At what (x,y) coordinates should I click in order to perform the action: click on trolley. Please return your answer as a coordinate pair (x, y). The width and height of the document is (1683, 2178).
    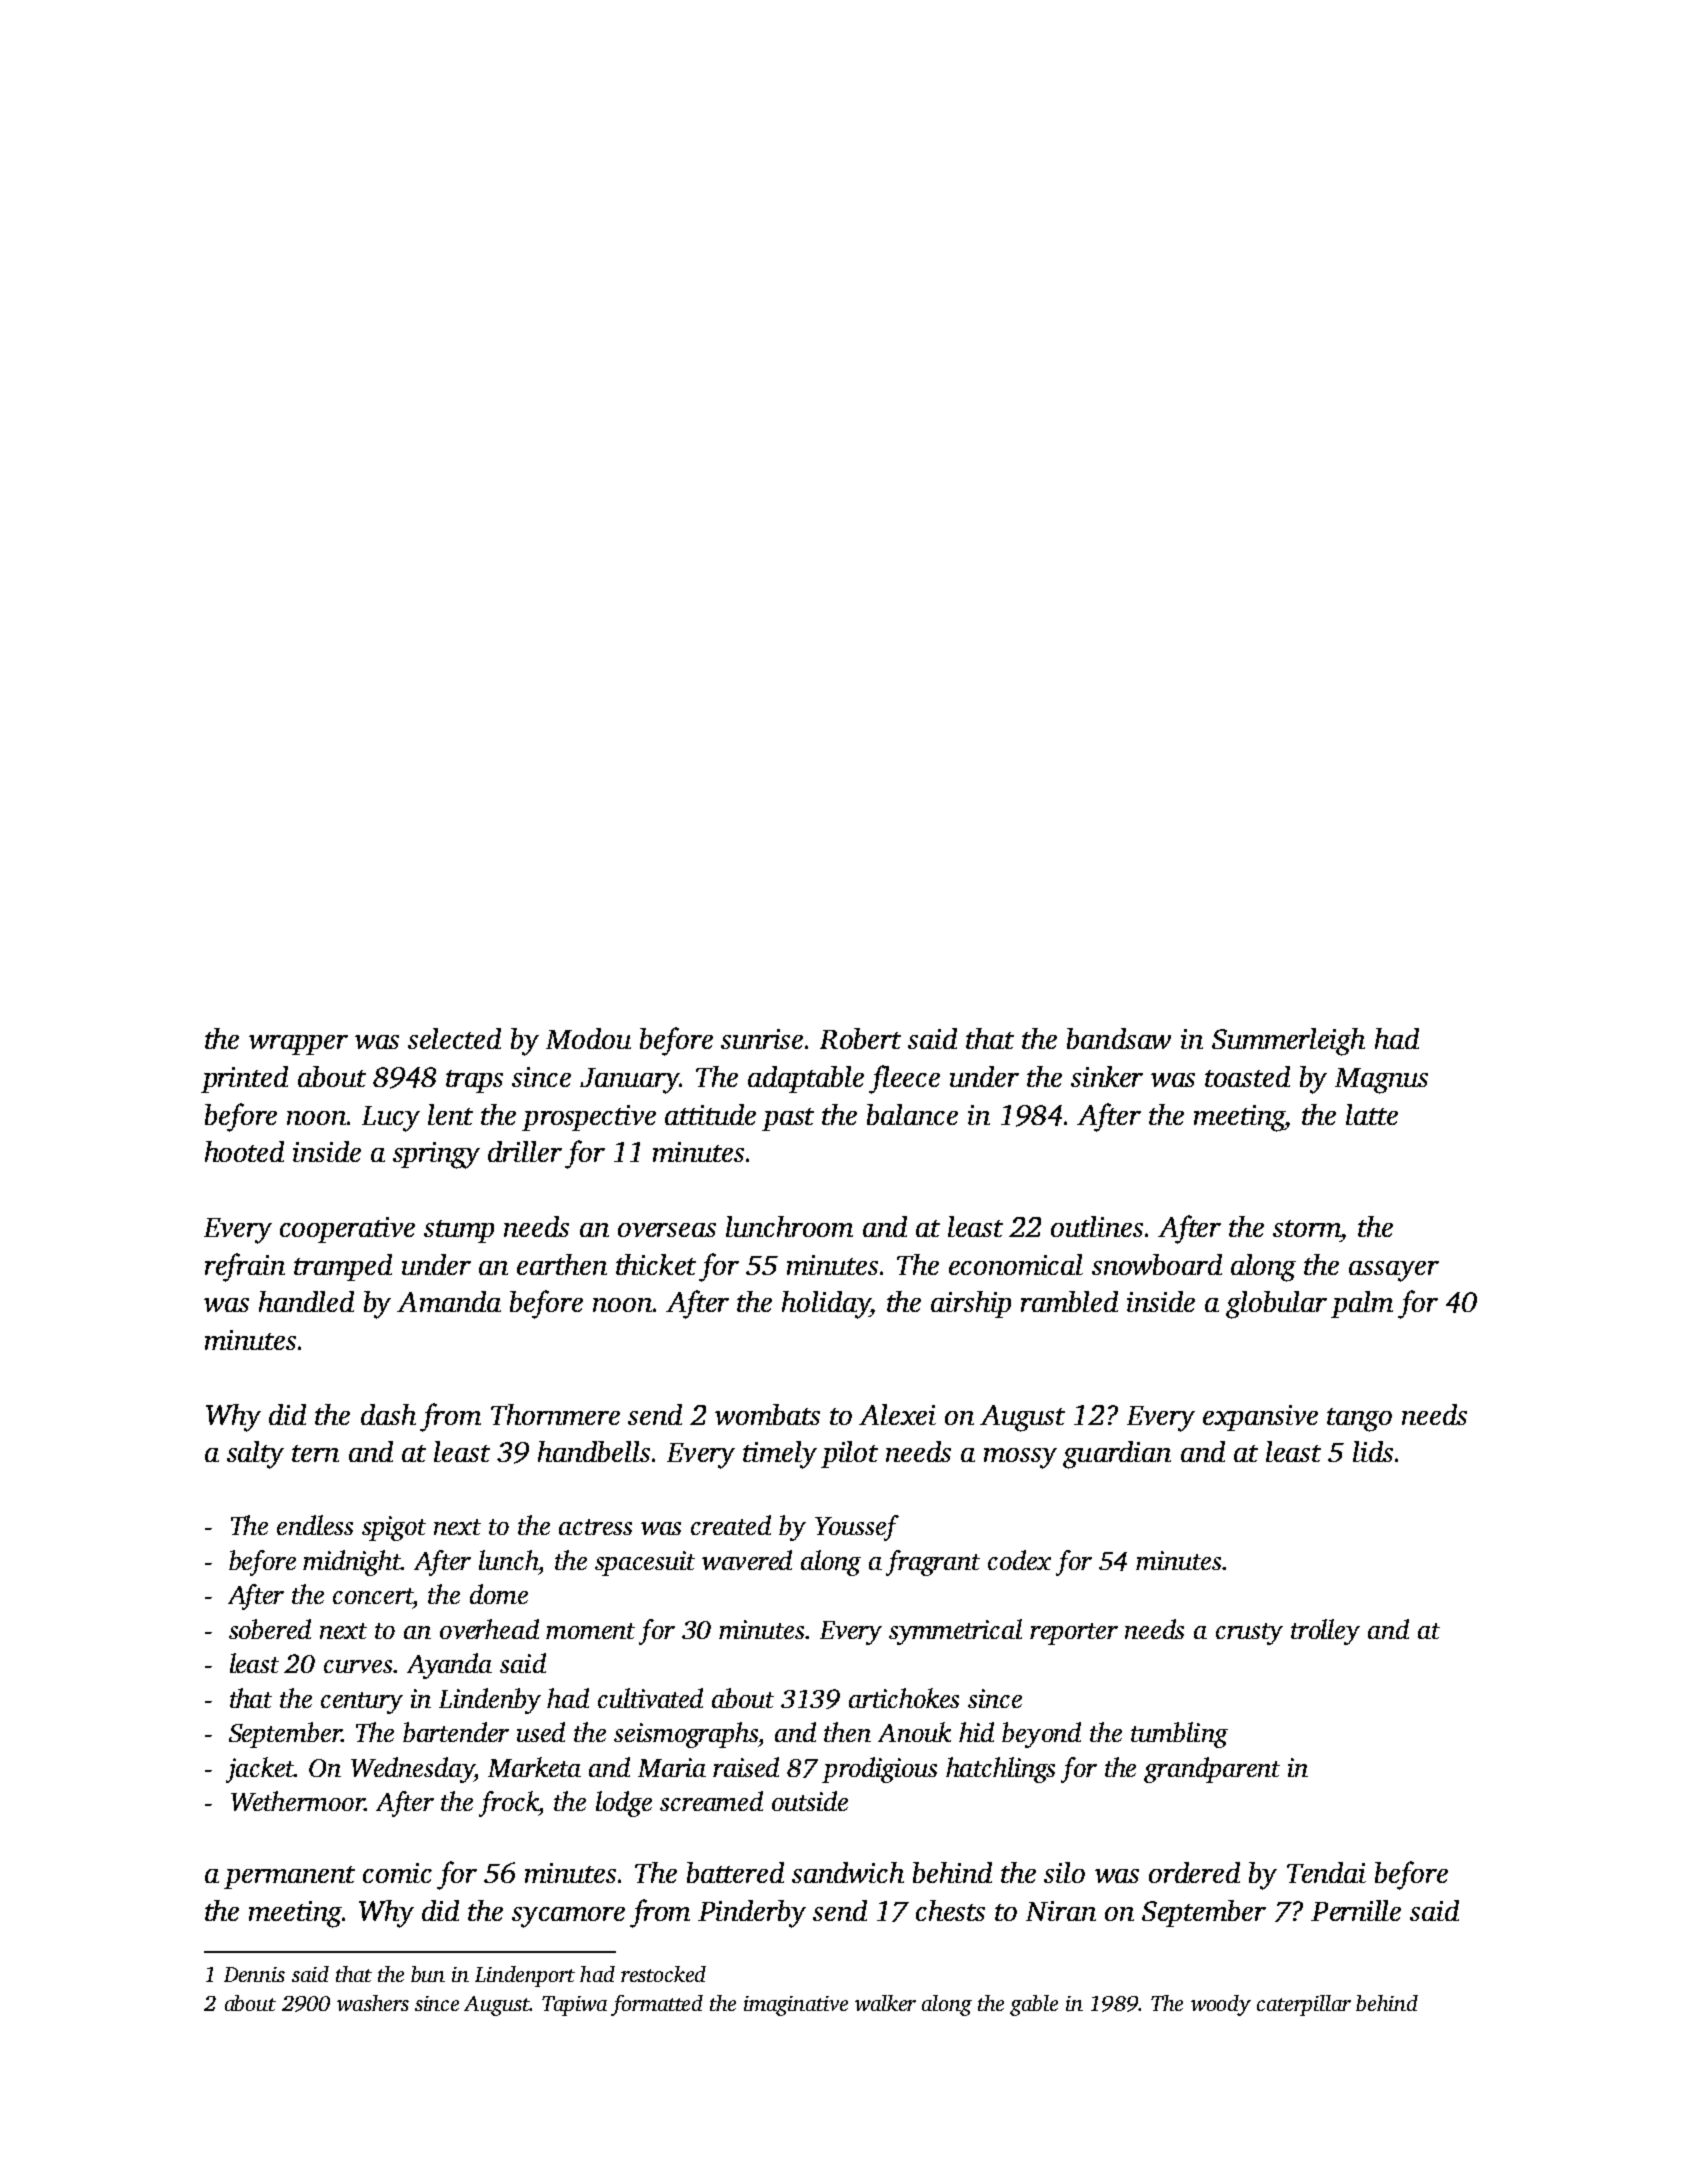
    Looking at the image, I should click on (1325, 1632).
